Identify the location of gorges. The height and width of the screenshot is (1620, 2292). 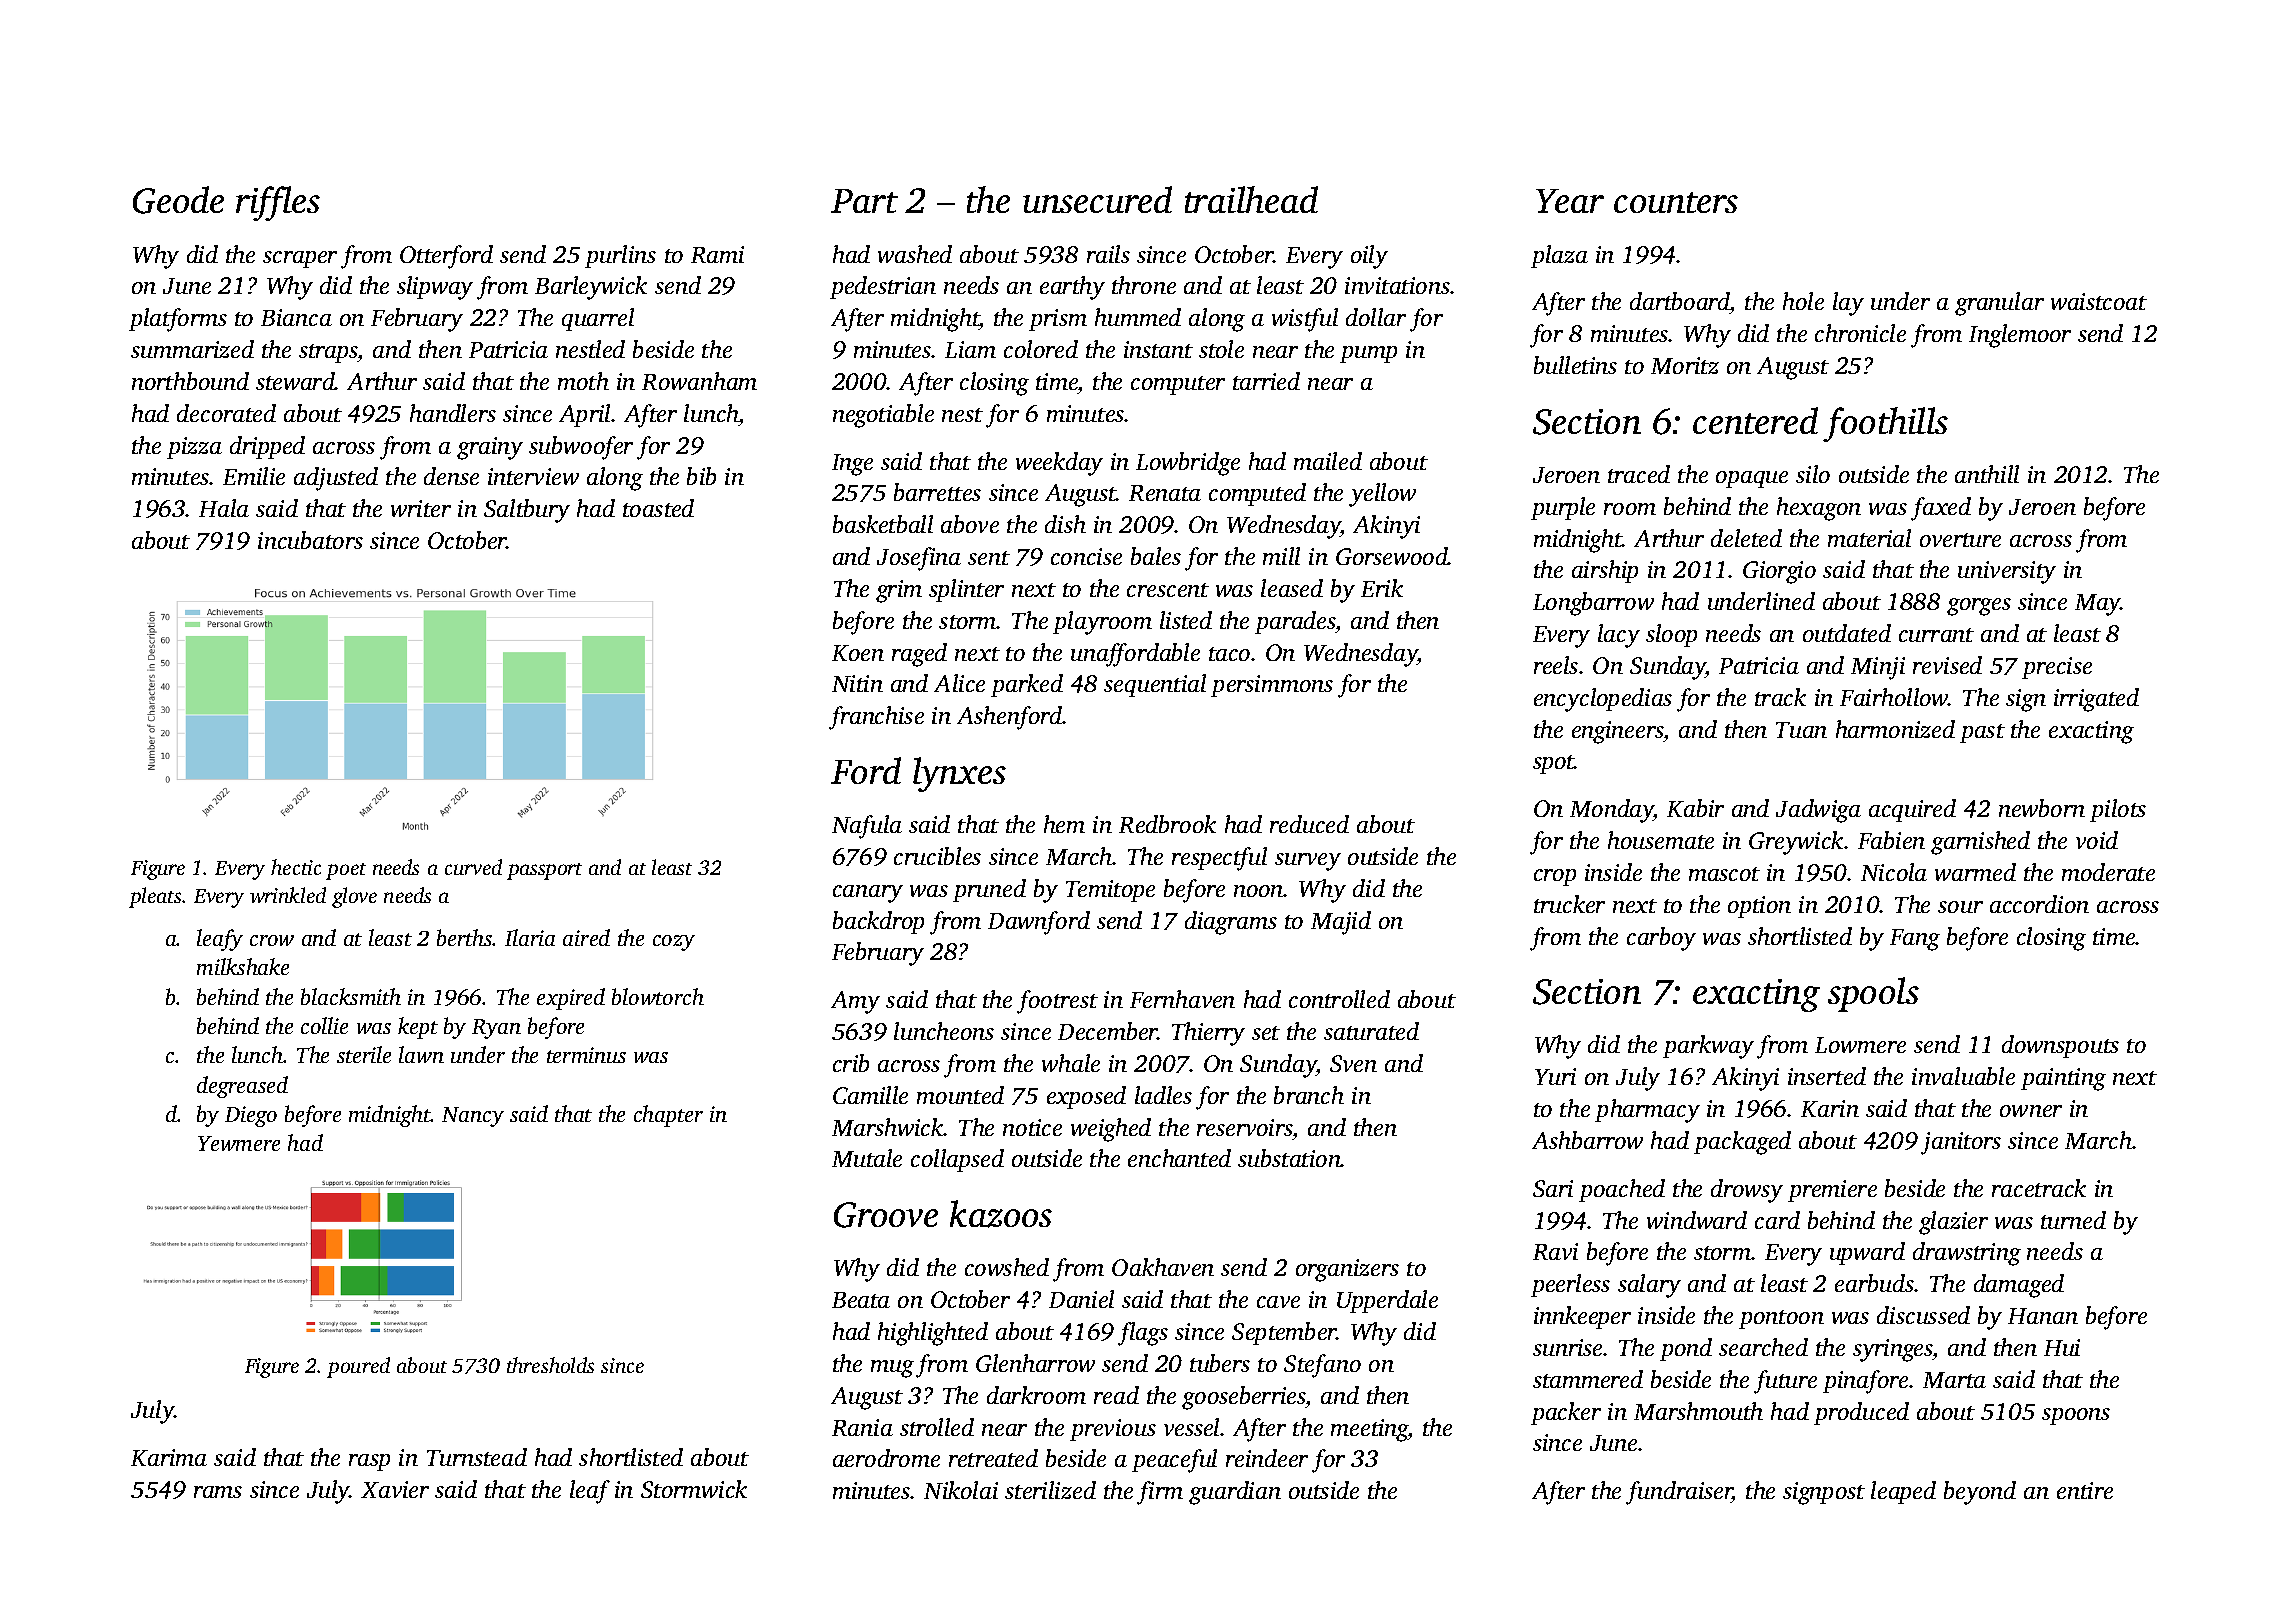
(1979, 607).
